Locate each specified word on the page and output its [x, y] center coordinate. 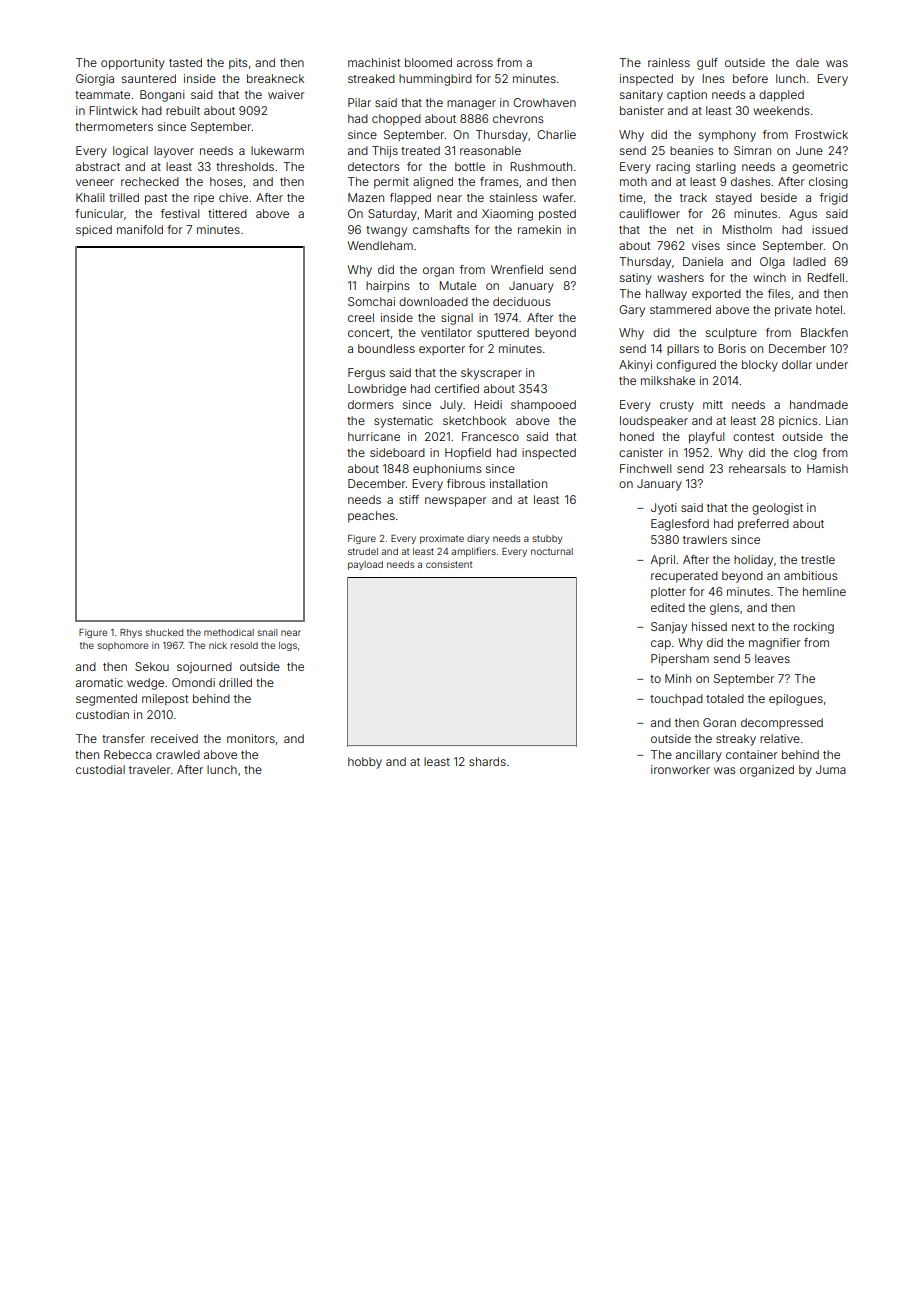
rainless [669, 62]
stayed [734, 199]
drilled [235, 682]
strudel [363, 551]
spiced [94, 230]
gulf [707, 64]
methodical [229, 632]
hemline [824, 591]
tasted [185, 62]
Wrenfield [517, 269]
